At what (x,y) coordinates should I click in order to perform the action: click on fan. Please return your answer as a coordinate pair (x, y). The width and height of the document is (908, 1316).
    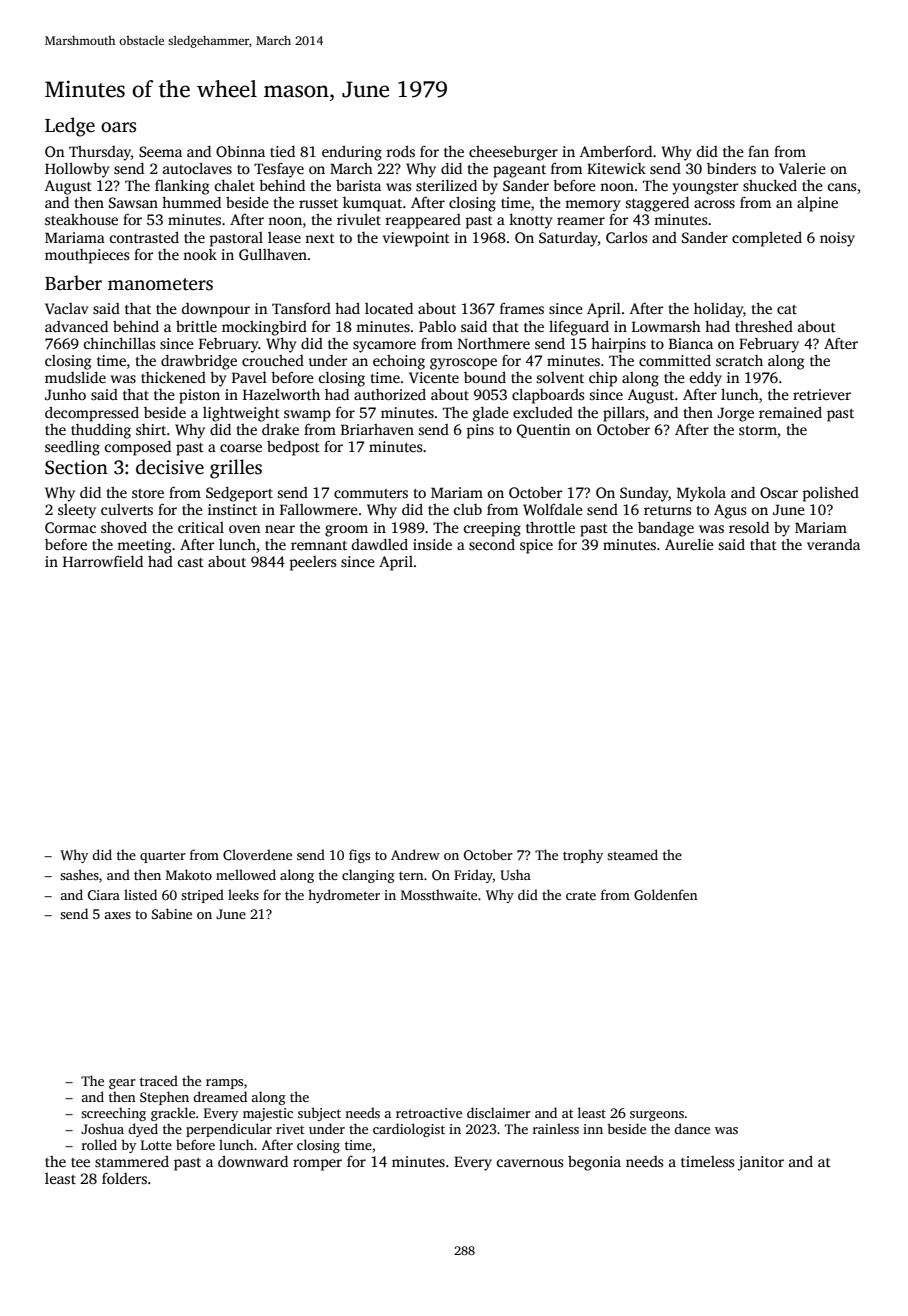
    Looking at the image, I should click on (758, 151).
